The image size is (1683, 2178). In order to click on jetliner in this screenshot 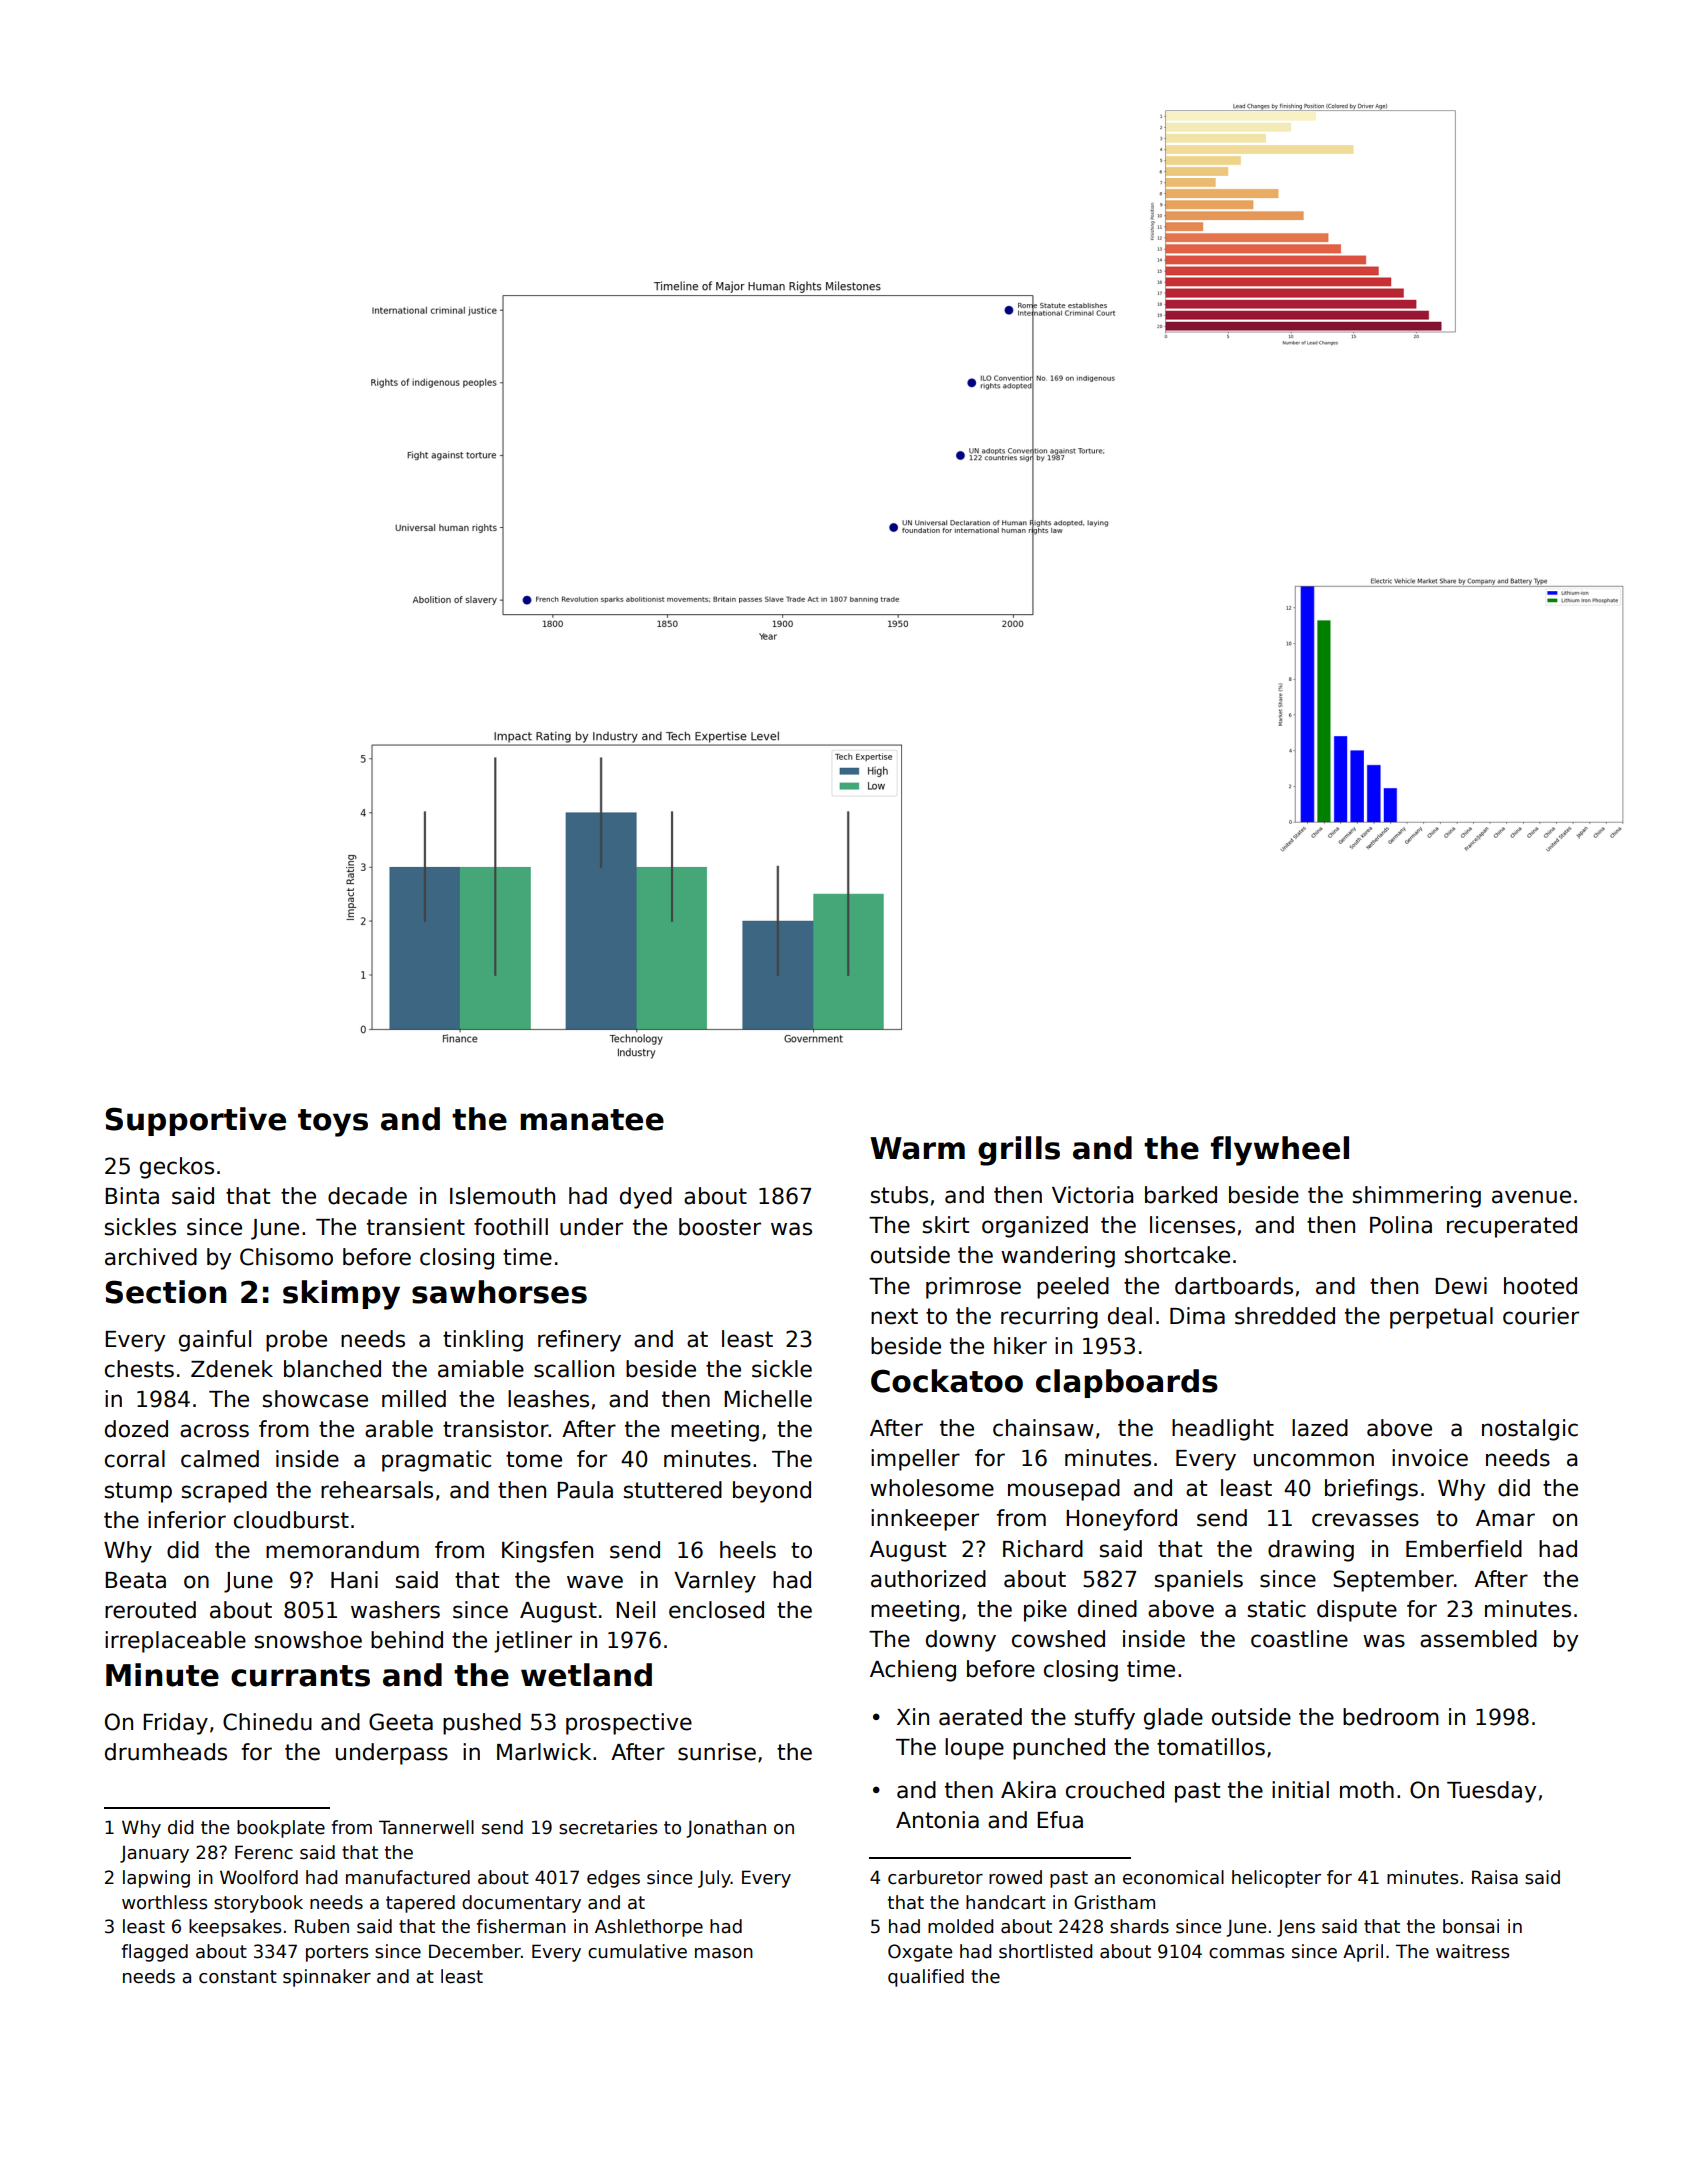, I will do `click(533, 1642)`.
